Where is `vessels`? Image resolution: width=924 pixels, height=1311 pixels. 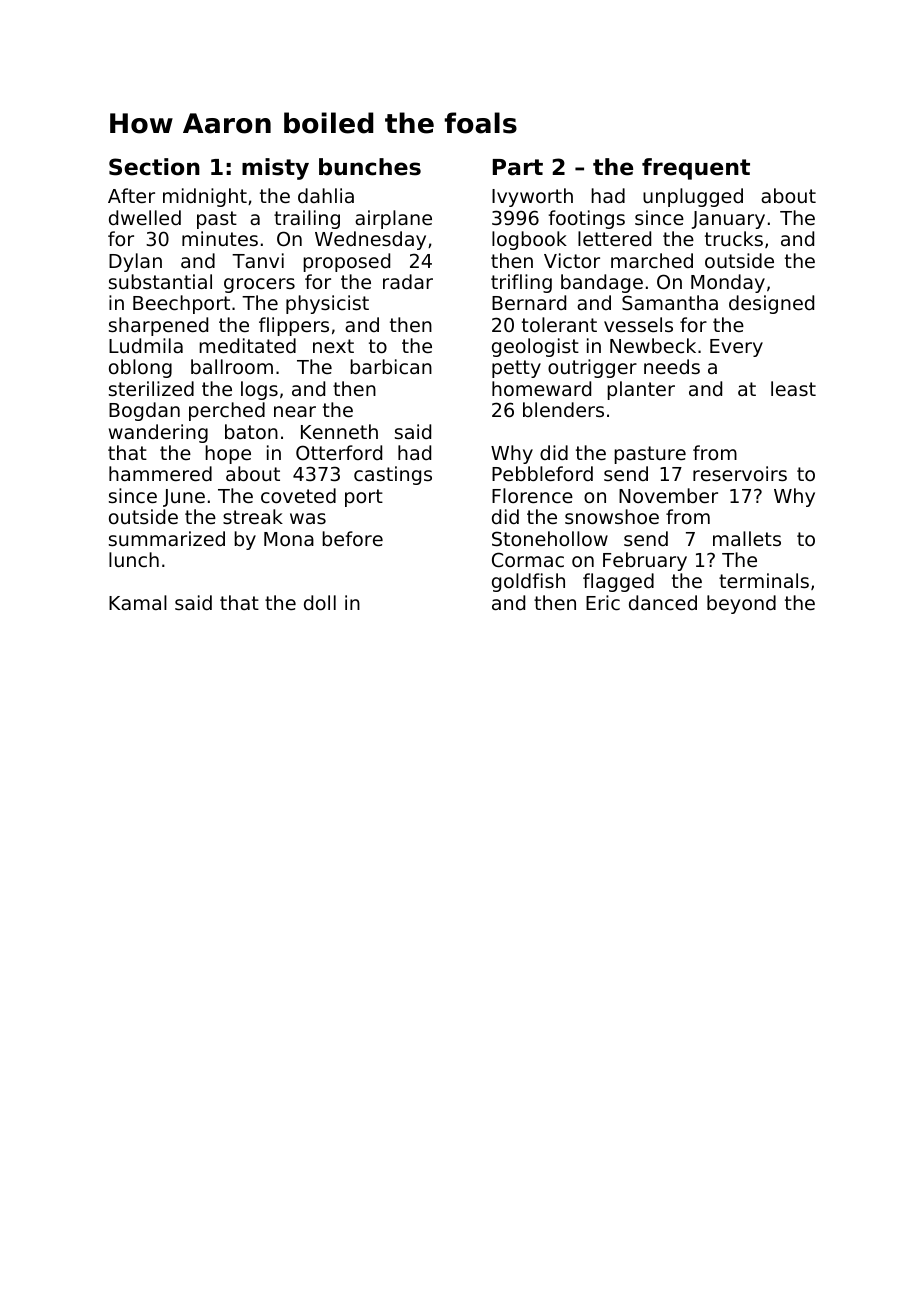
vessels is located at coordinates (638, 324).
